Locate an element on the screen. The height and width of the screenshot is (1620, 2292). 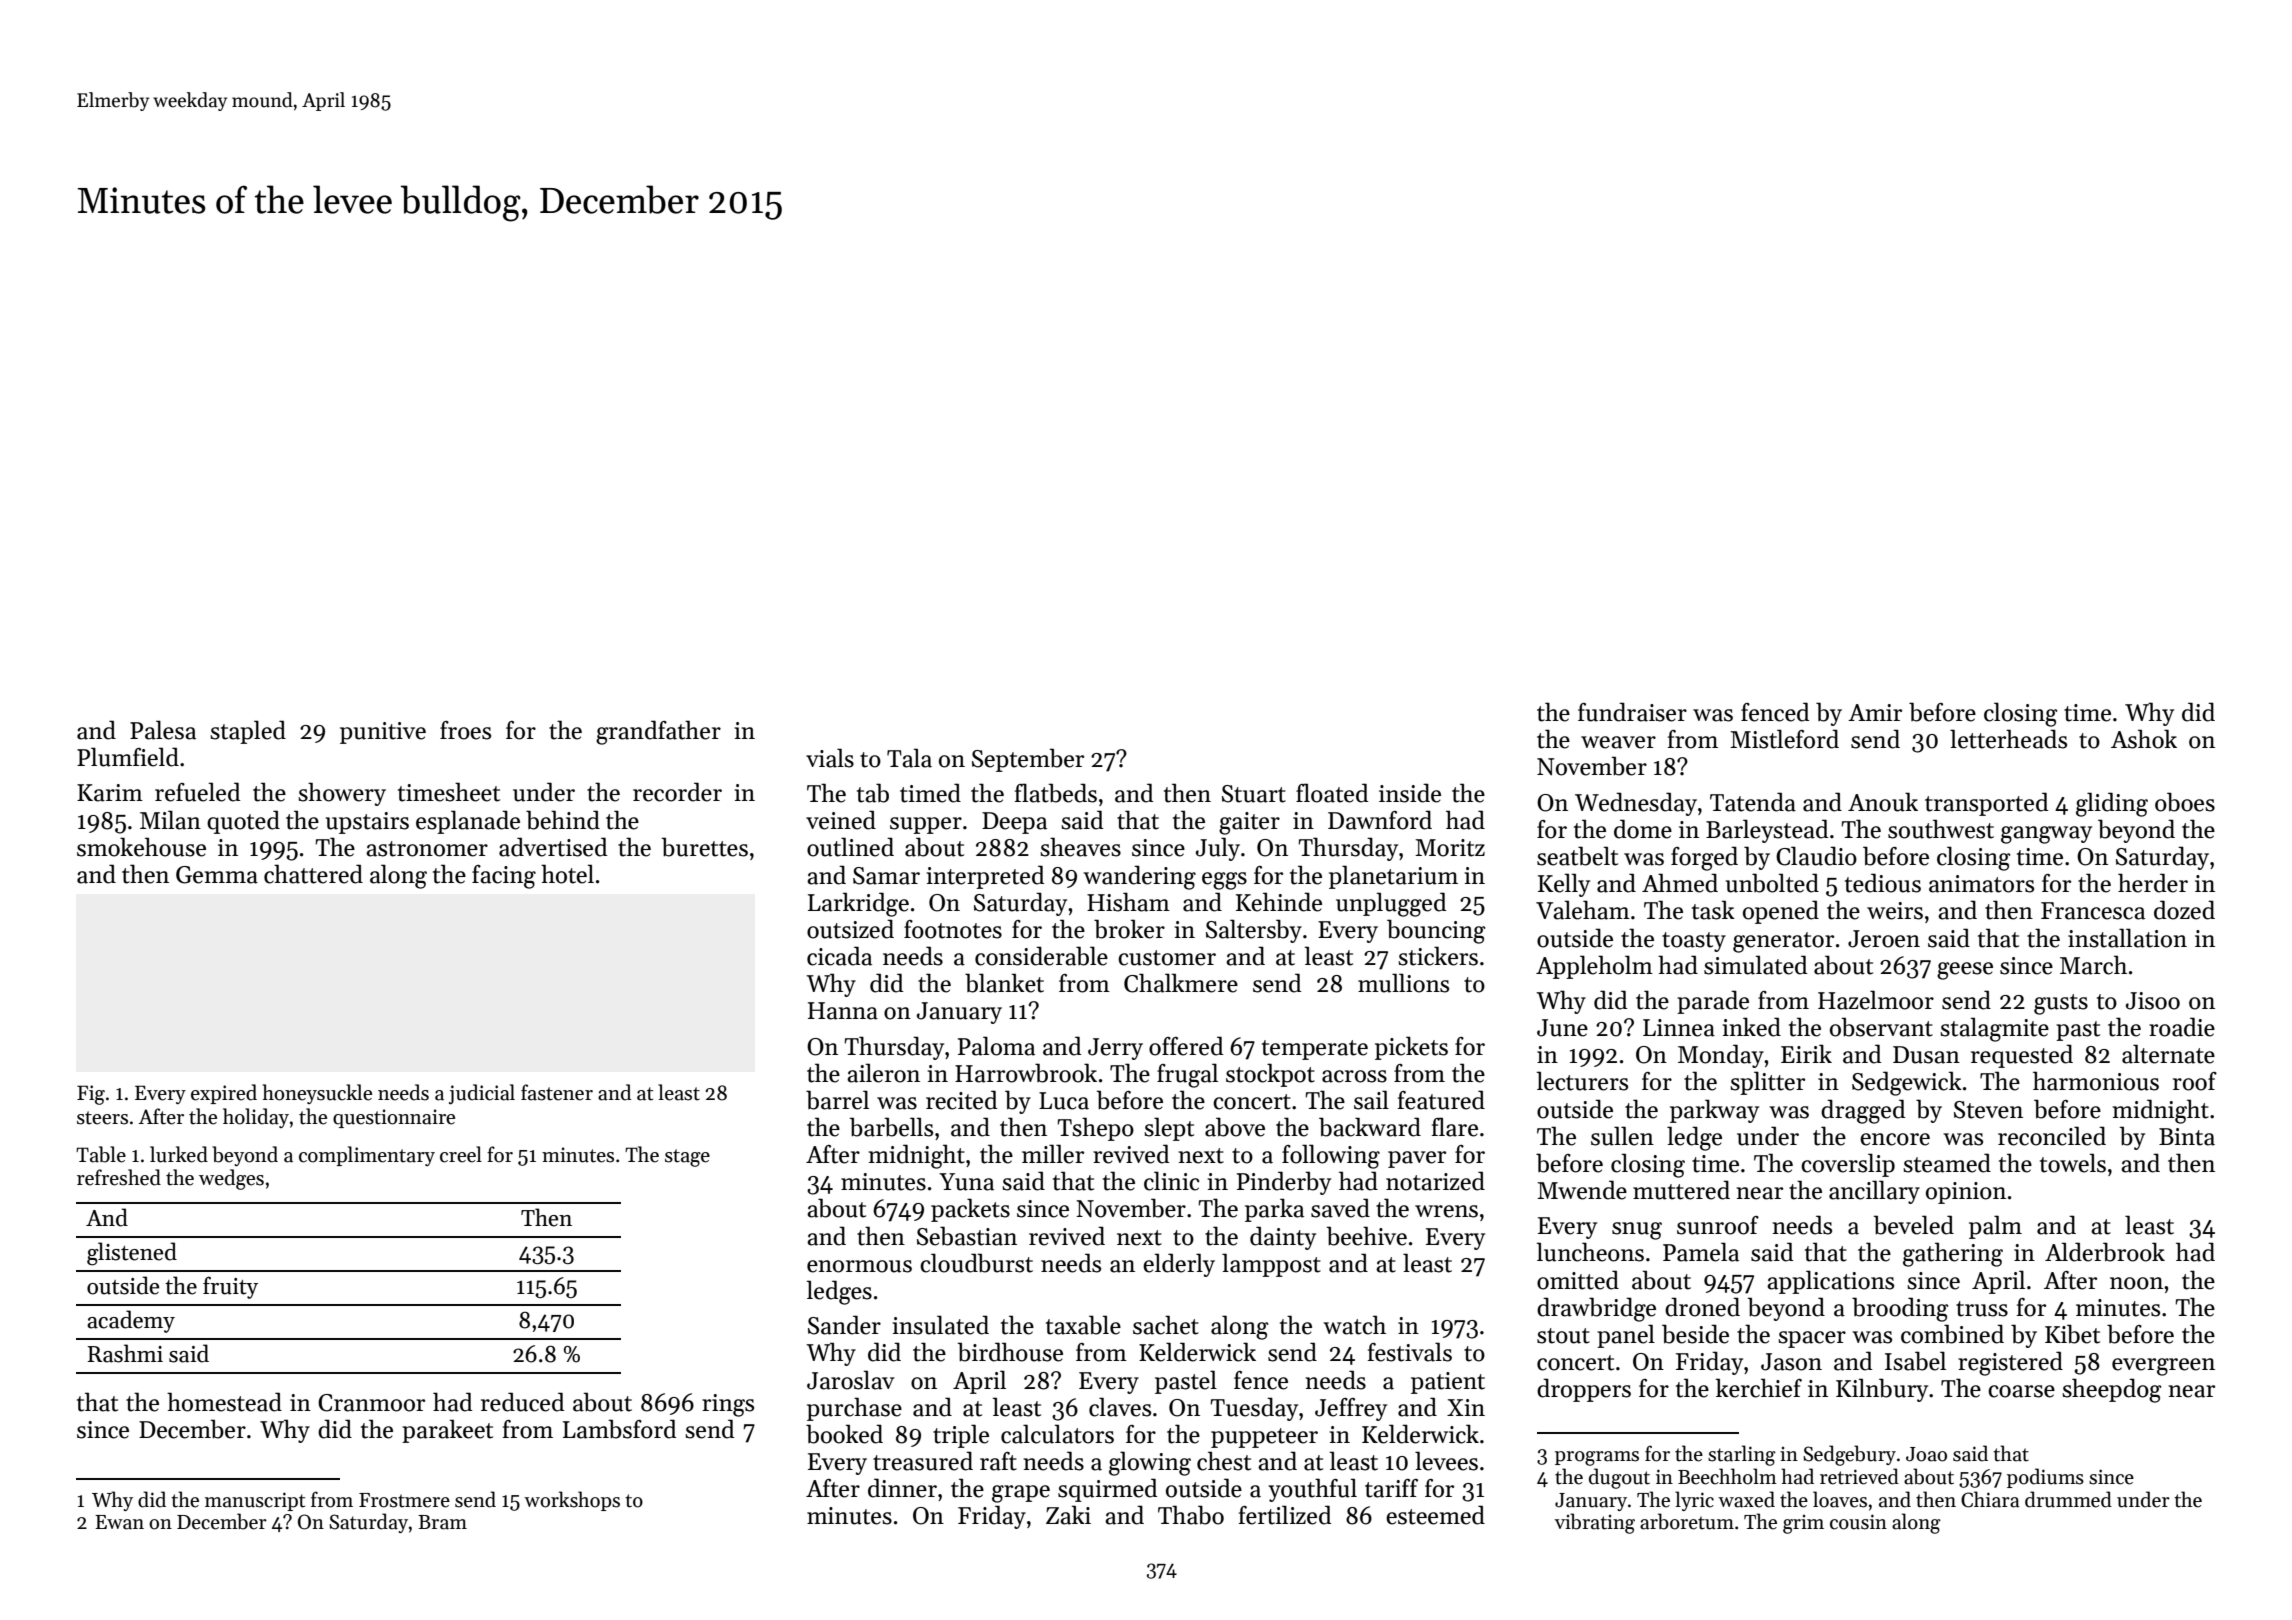
grim is located at coordinates (1803, 1524).
